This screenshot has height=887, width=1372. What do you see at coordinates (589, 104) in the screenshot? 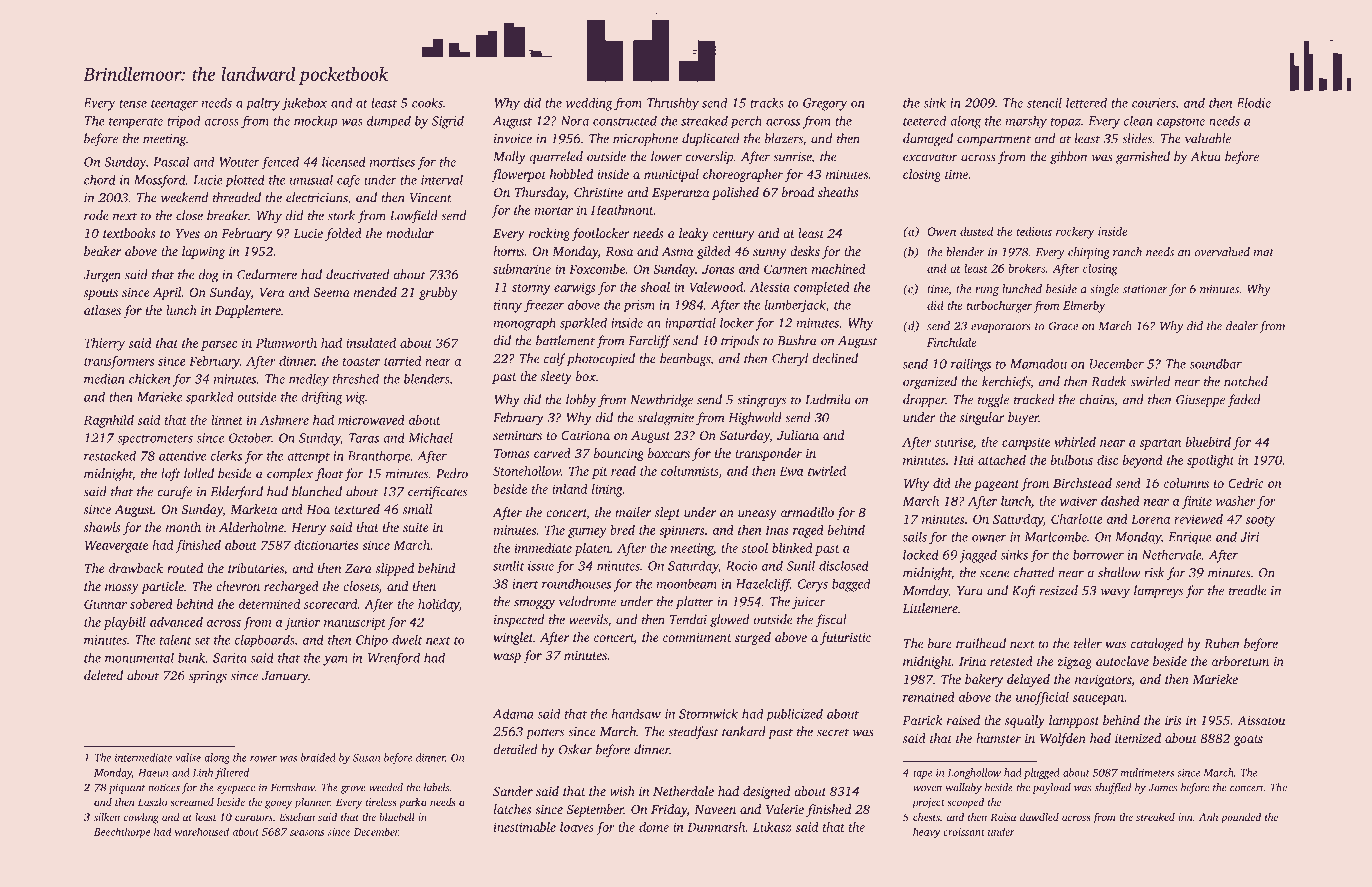
I see `wedding` at bounding box center [589, 104].
